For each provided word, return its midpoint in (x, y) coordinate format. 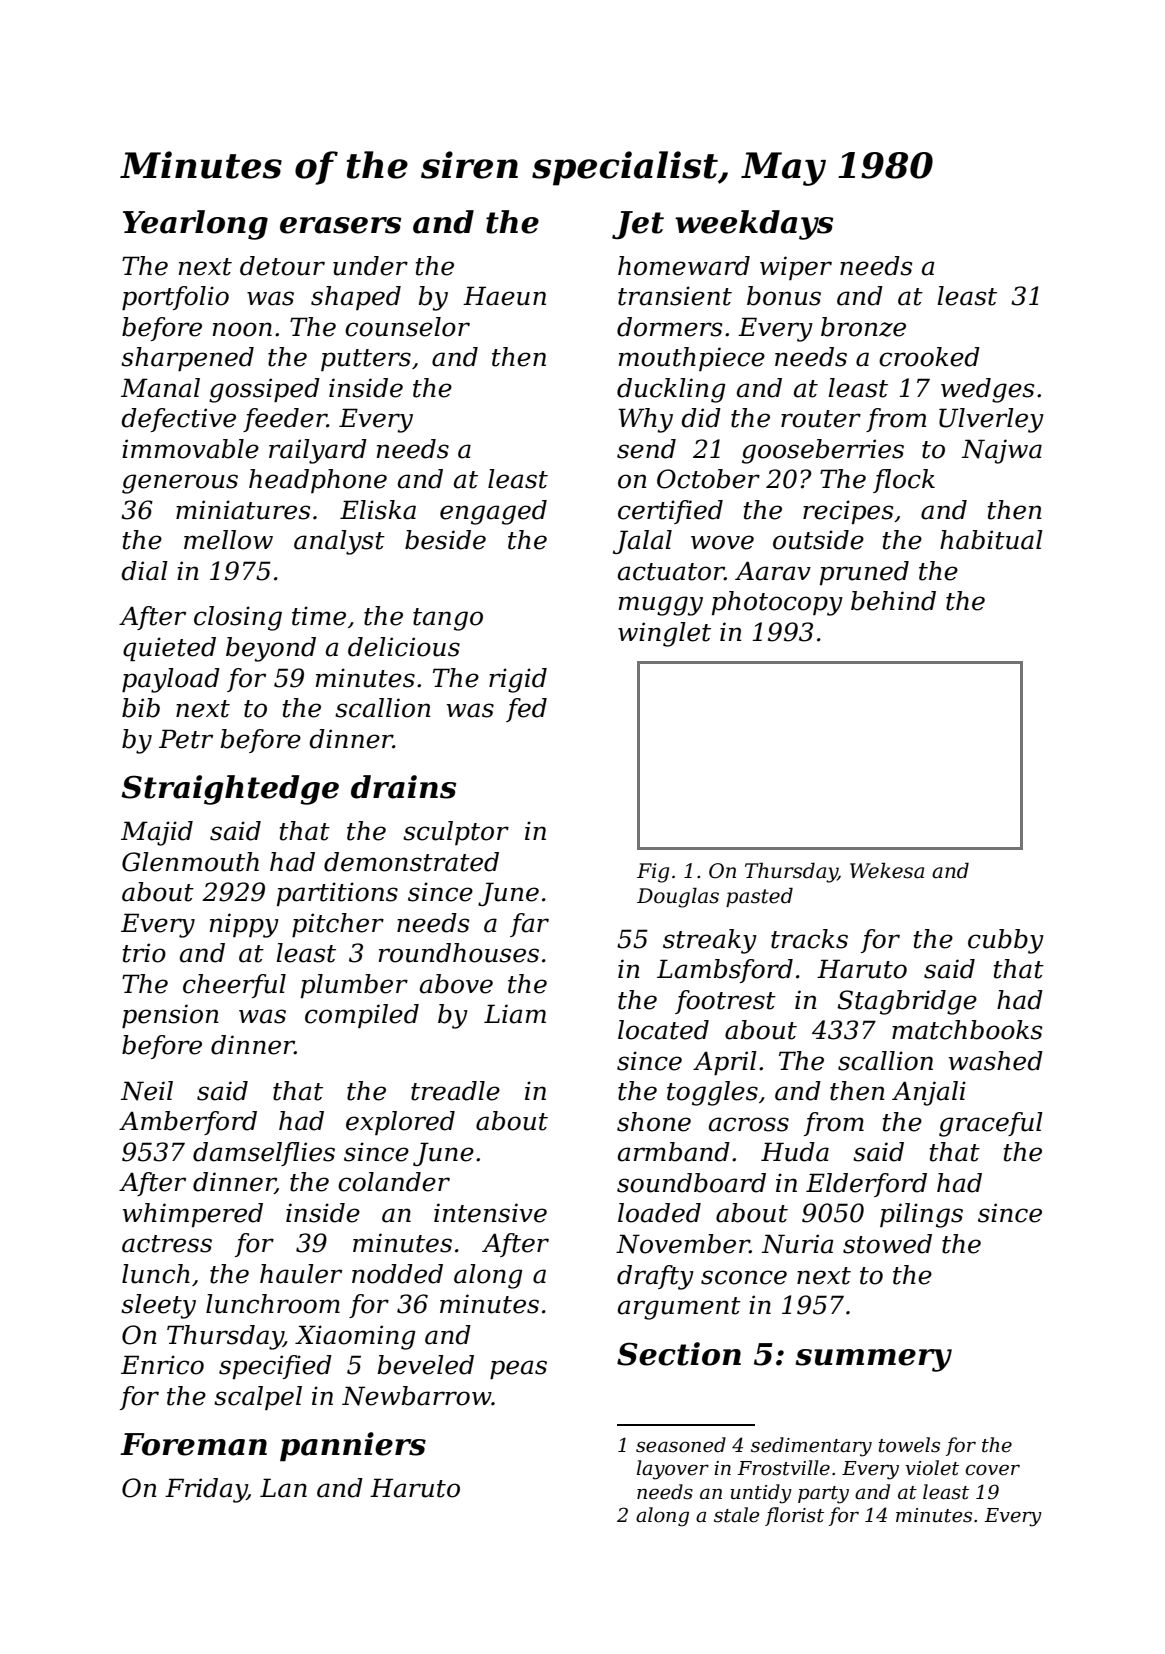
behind (893, 601)
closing (238, 618)
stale (737, 1515)
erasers (340, 225)
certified (670, 512)
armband (674, 1152)
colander (394, 1182)
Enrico (162, 1365)
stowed (887, 1244)
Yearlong (195, 225)
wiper (796, 268)
